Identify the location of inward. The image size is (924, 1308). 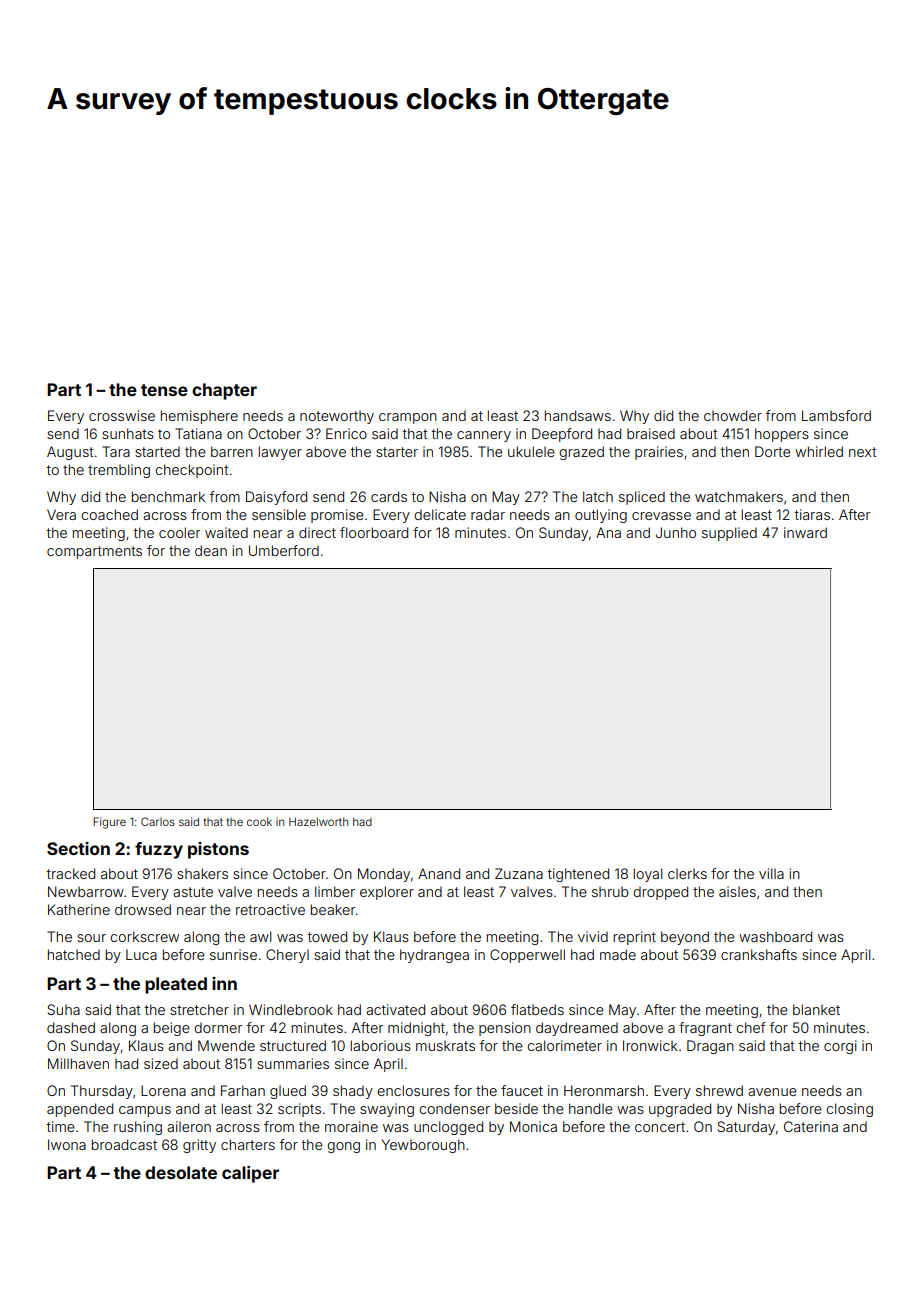
(805, 532).
